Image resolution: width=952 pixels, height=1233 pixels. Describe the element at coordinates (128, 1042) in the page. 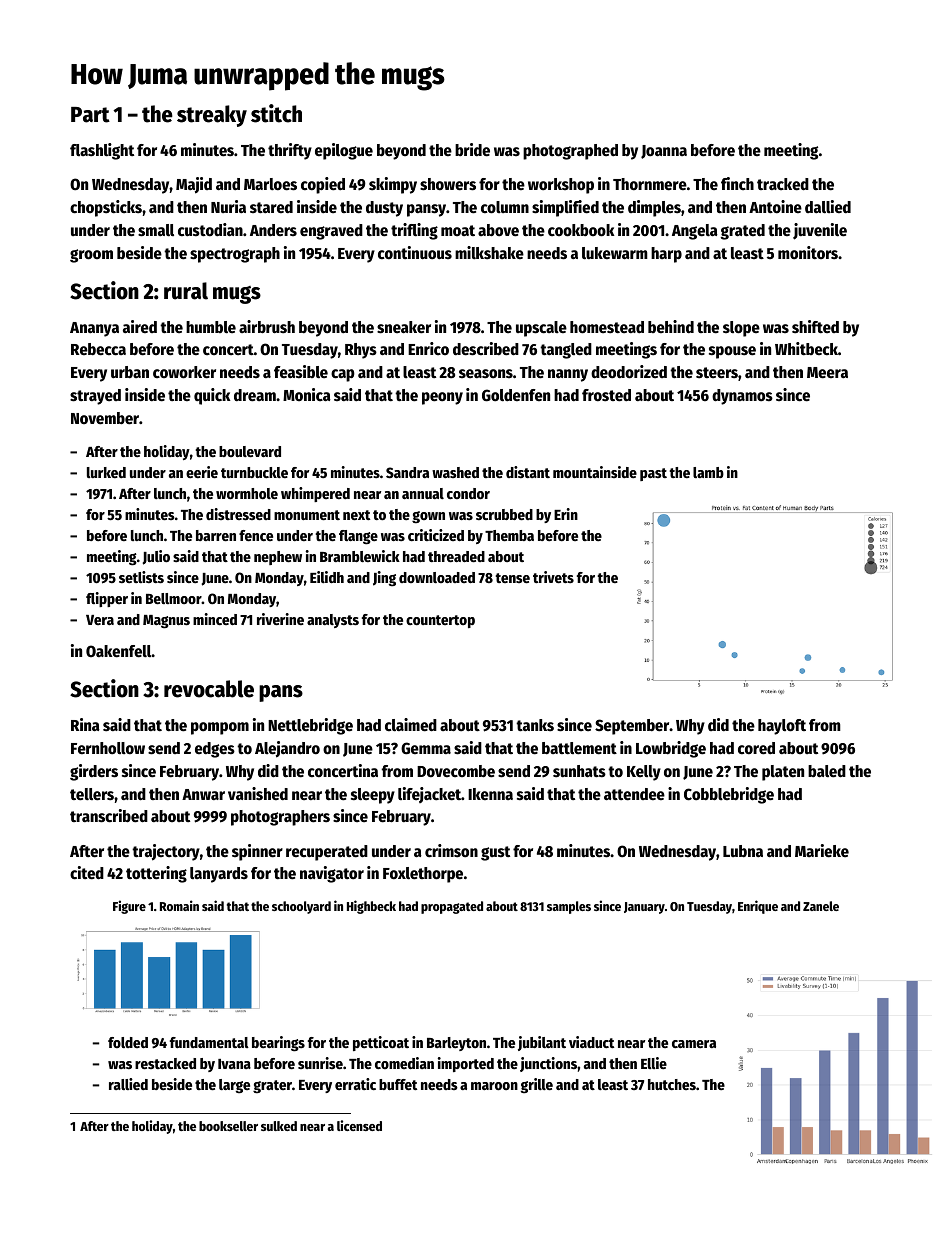

I see `folded` at that location.
